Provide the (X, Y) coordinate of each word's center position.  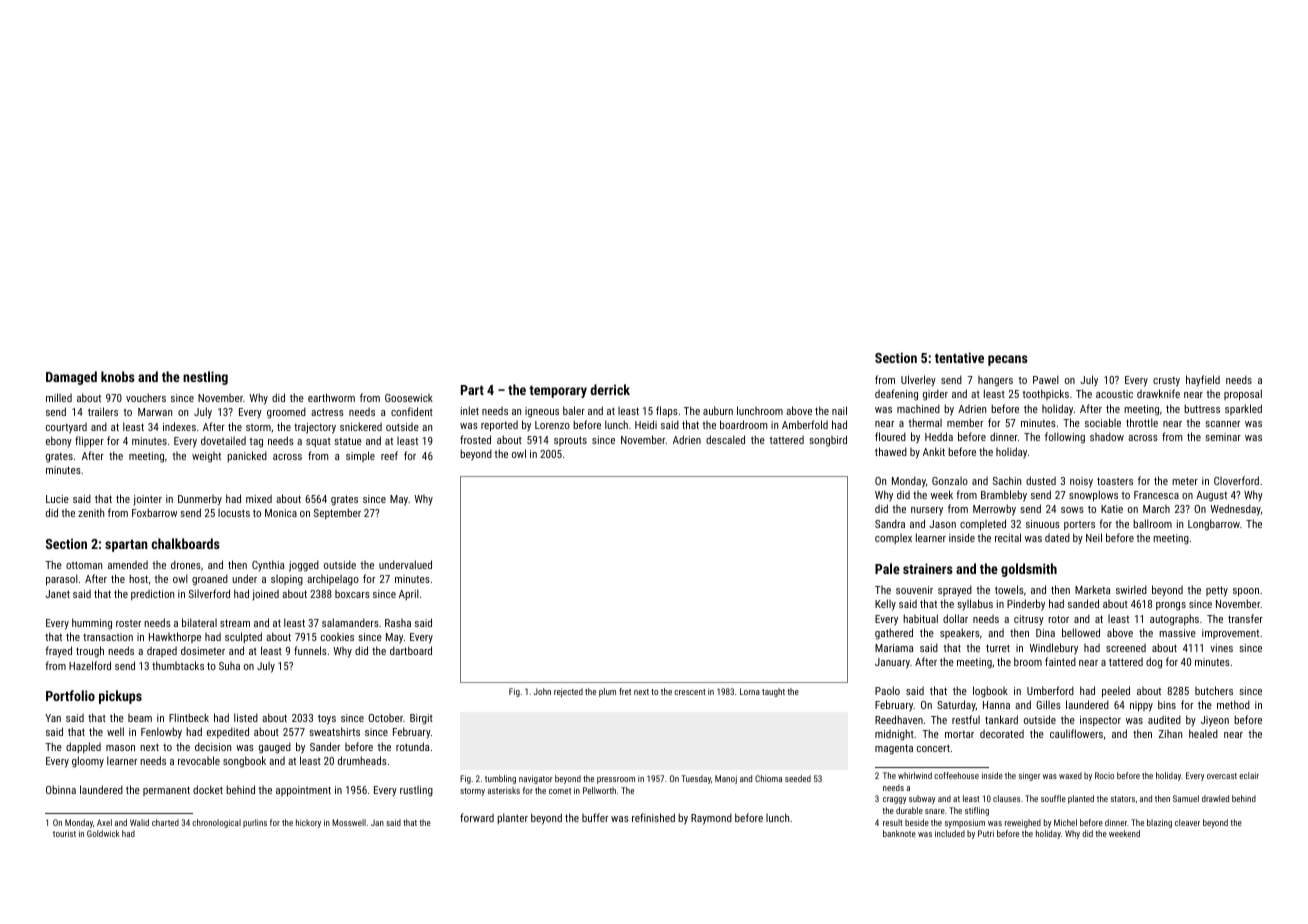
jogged (304, 566)
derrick (610, 389)
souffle (1053, 798)
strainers (928, 568)
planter (512, 818)
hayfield (1203, 380)
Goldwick (103, 833)
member (965, 422)
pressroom (616, 780)
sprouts (570, 441)
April (409, 594)
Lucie (57, 499)
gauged (275, 748)
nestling (205, 378)
